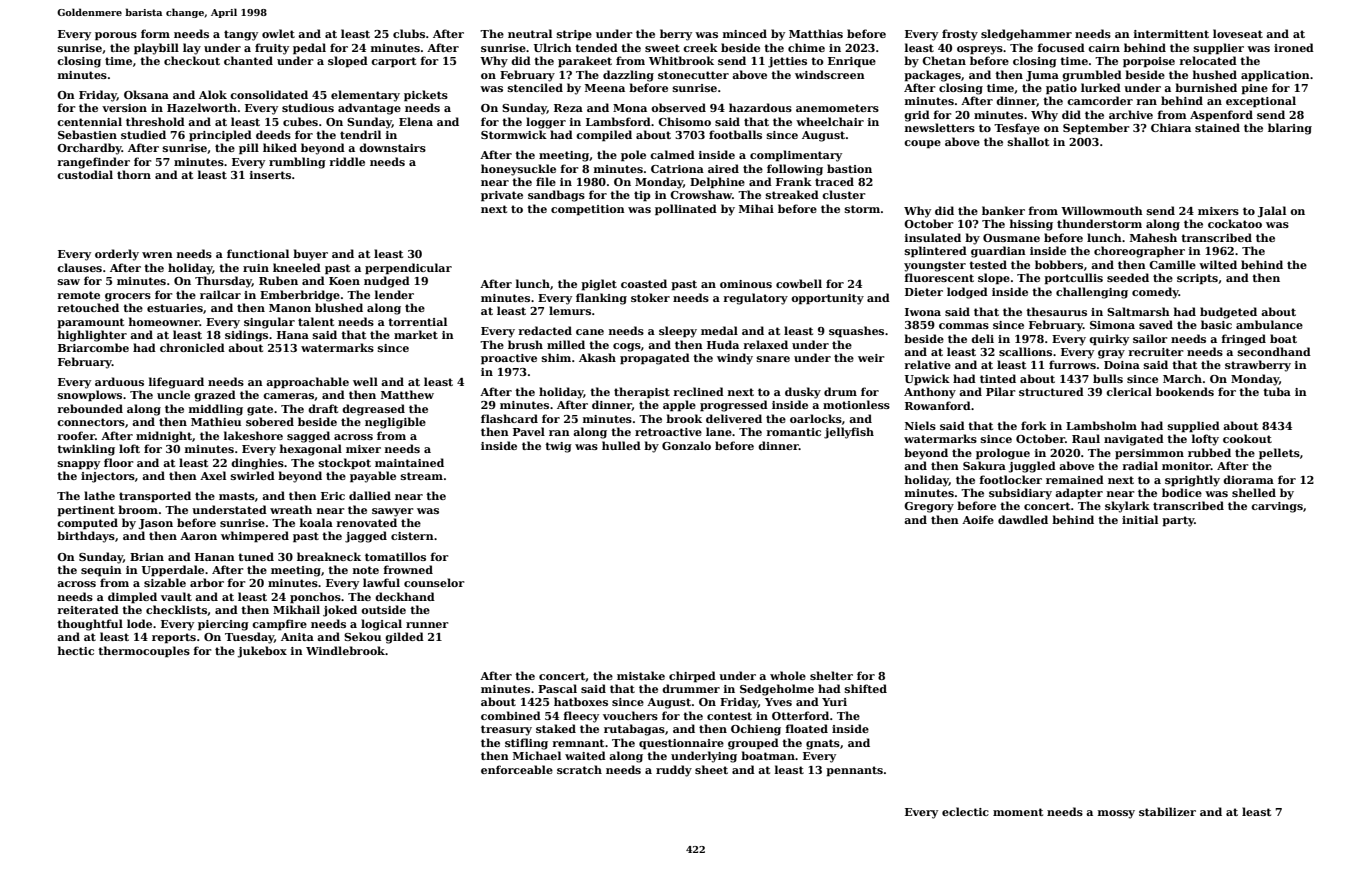 This screenshot has height=887, width=1372. Describe the element at coordinates (1228, 313) in the screenshot. I see `budgeted` at that location.
